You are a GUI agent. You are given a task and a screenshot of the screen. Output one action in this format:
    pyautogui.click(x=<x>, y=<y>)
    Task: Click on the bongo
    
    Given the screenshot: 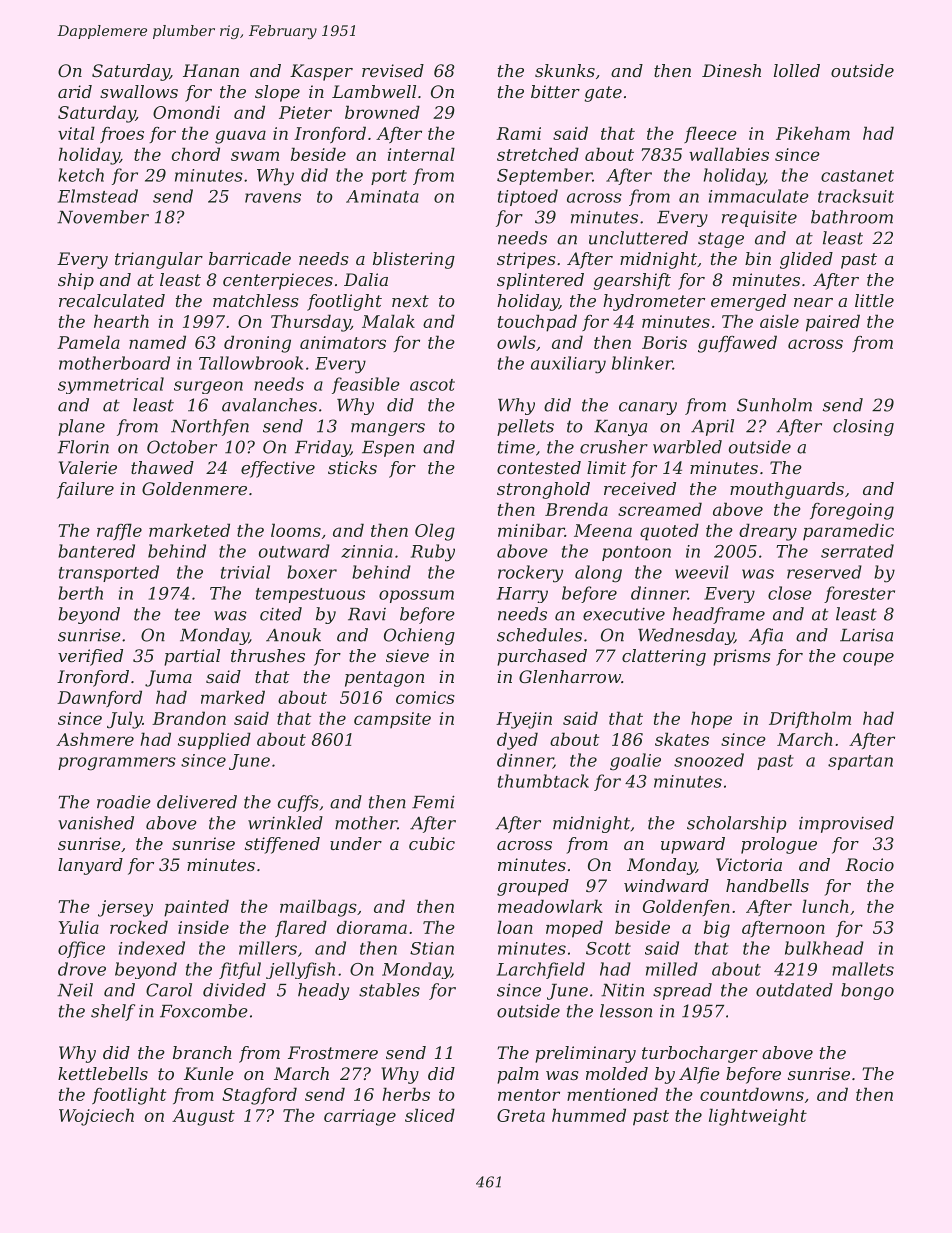 What is the action you would take?
    pyautogui.click(x=867, y=991)
